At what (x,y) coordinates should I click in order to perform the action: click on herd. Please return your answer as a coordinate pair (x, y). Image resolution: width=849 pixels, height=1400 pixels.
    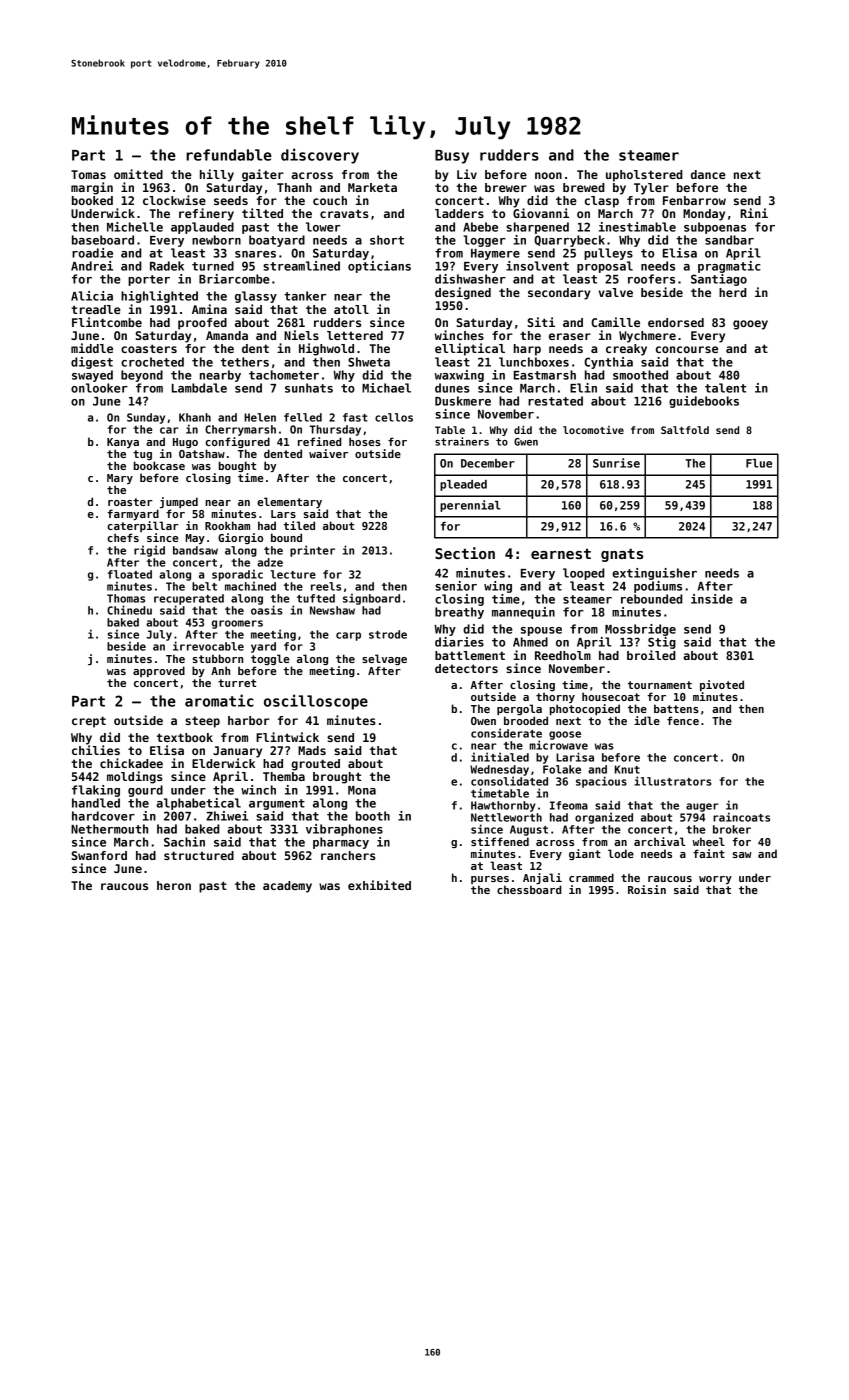
    Looking at the image, I should click on (733, 292).
